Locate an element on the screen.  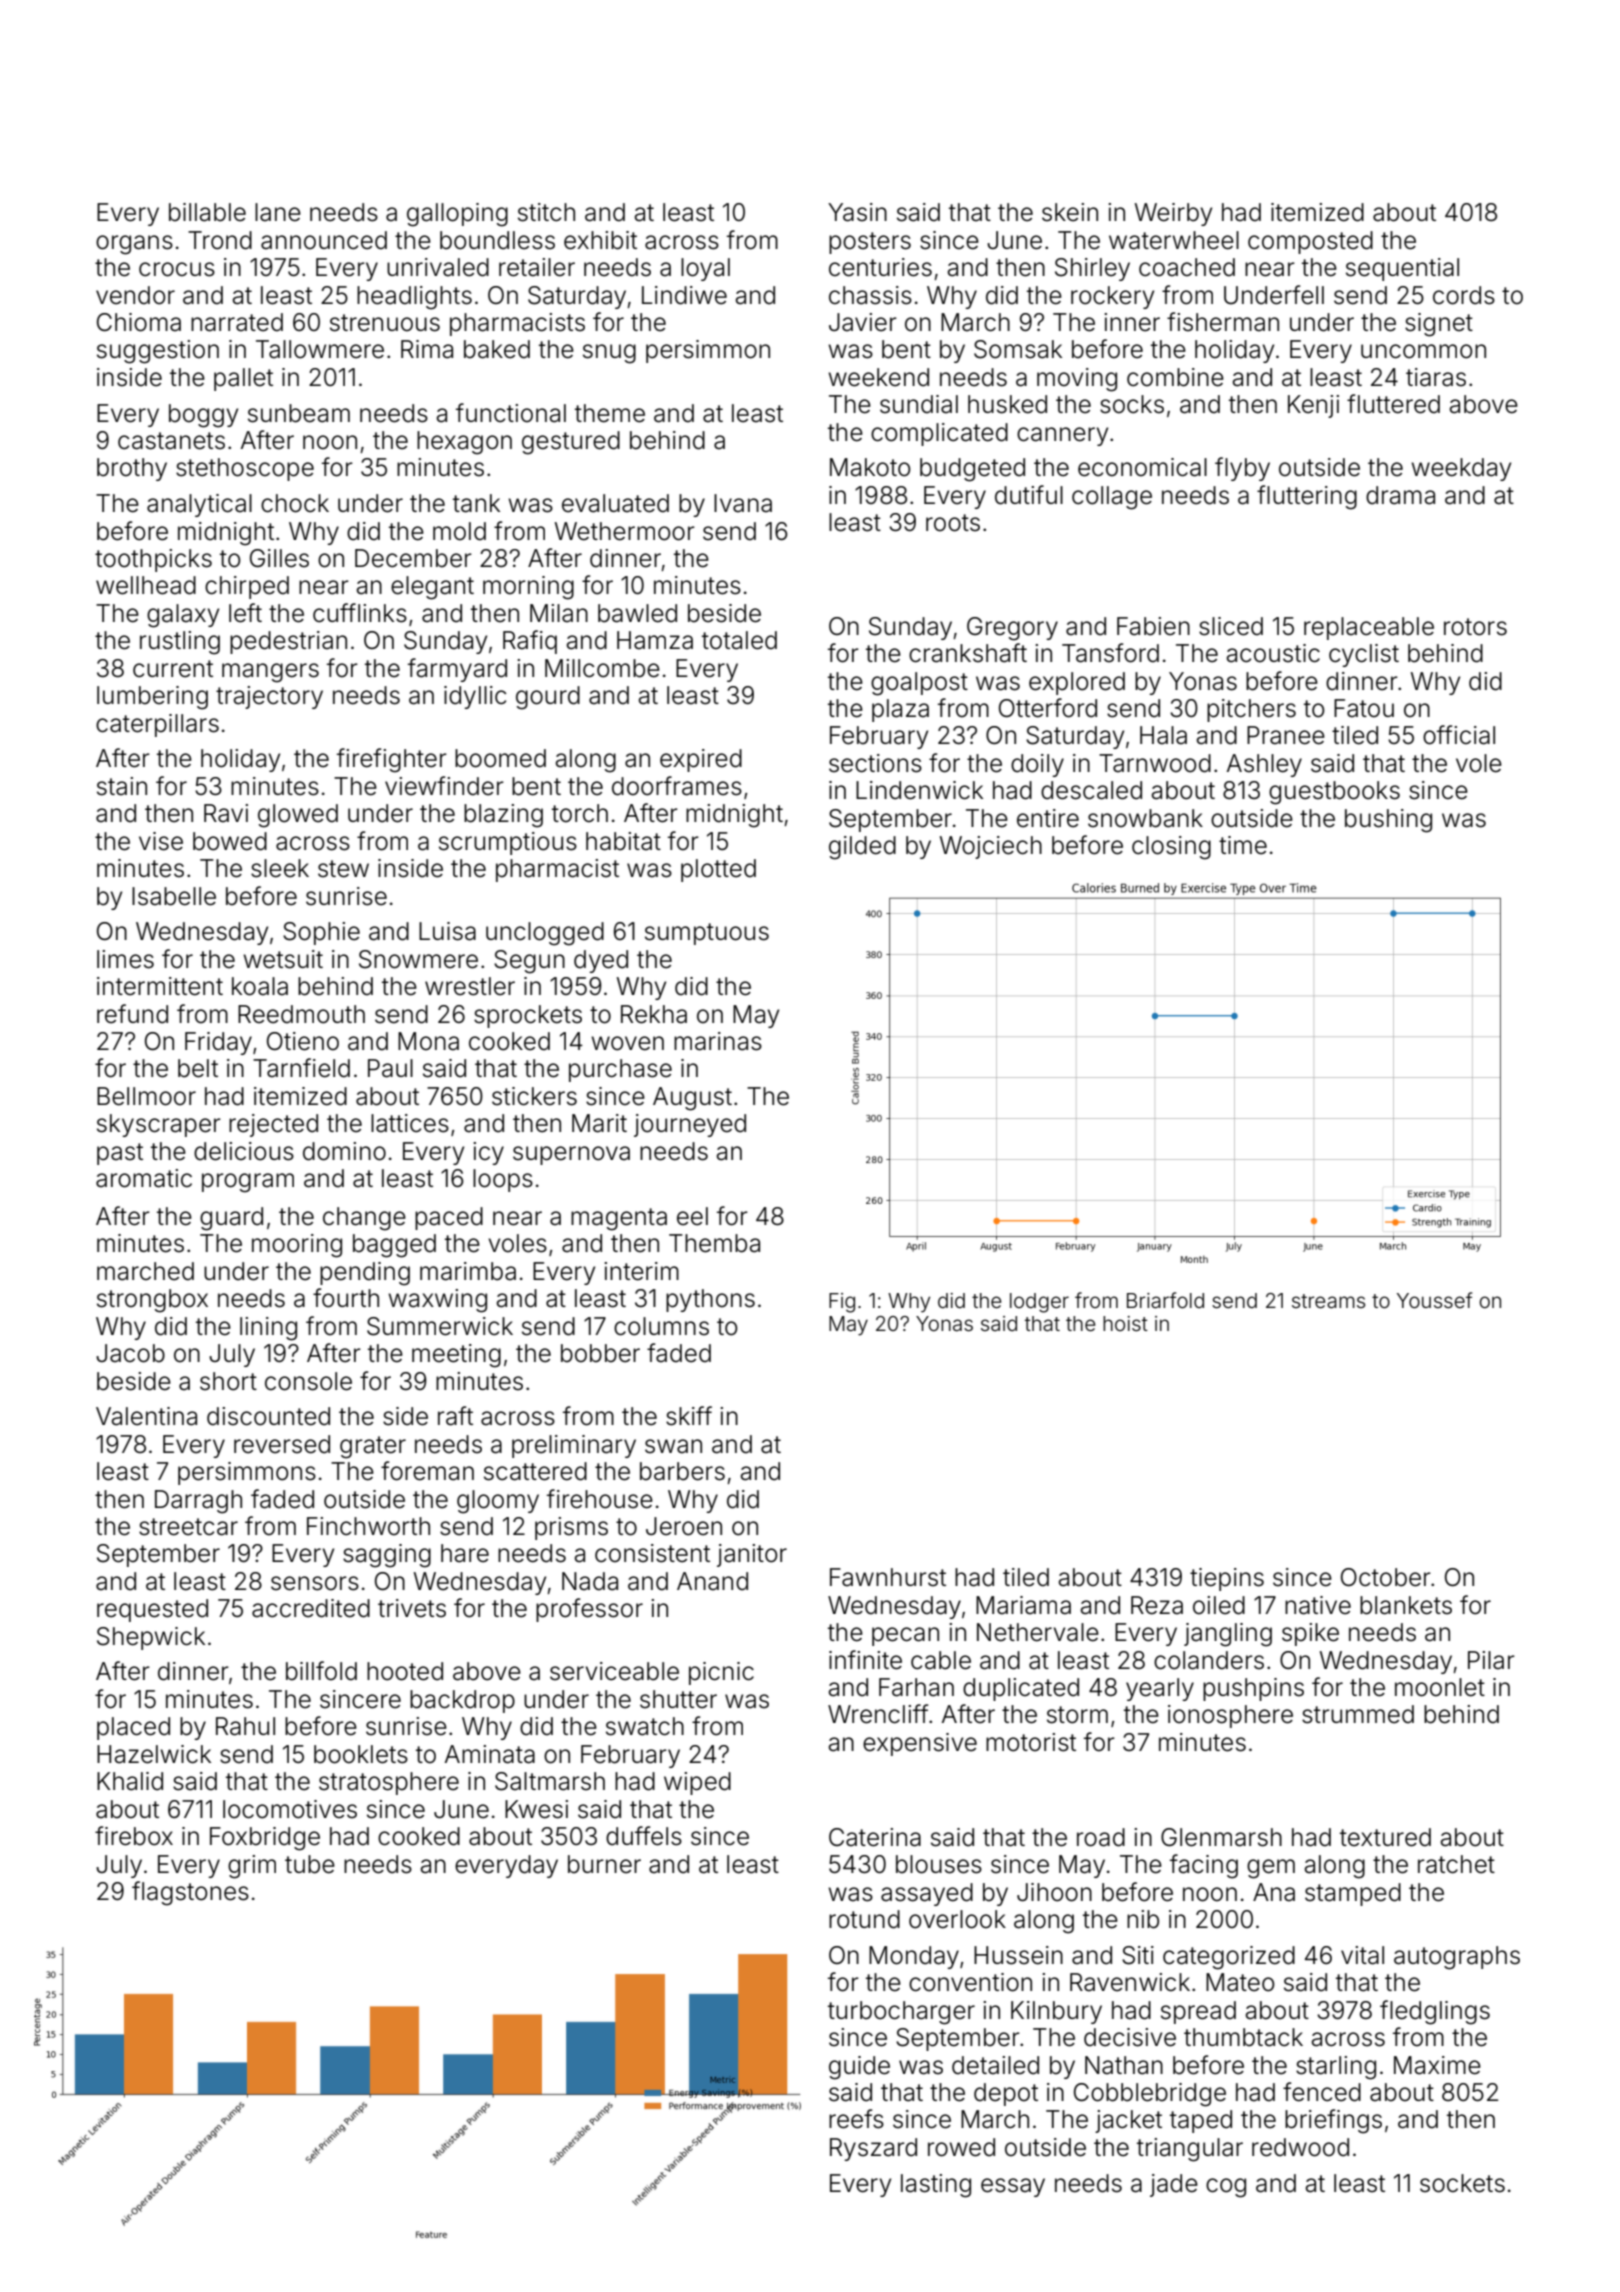
official is located at coordinates (1459, 735).
